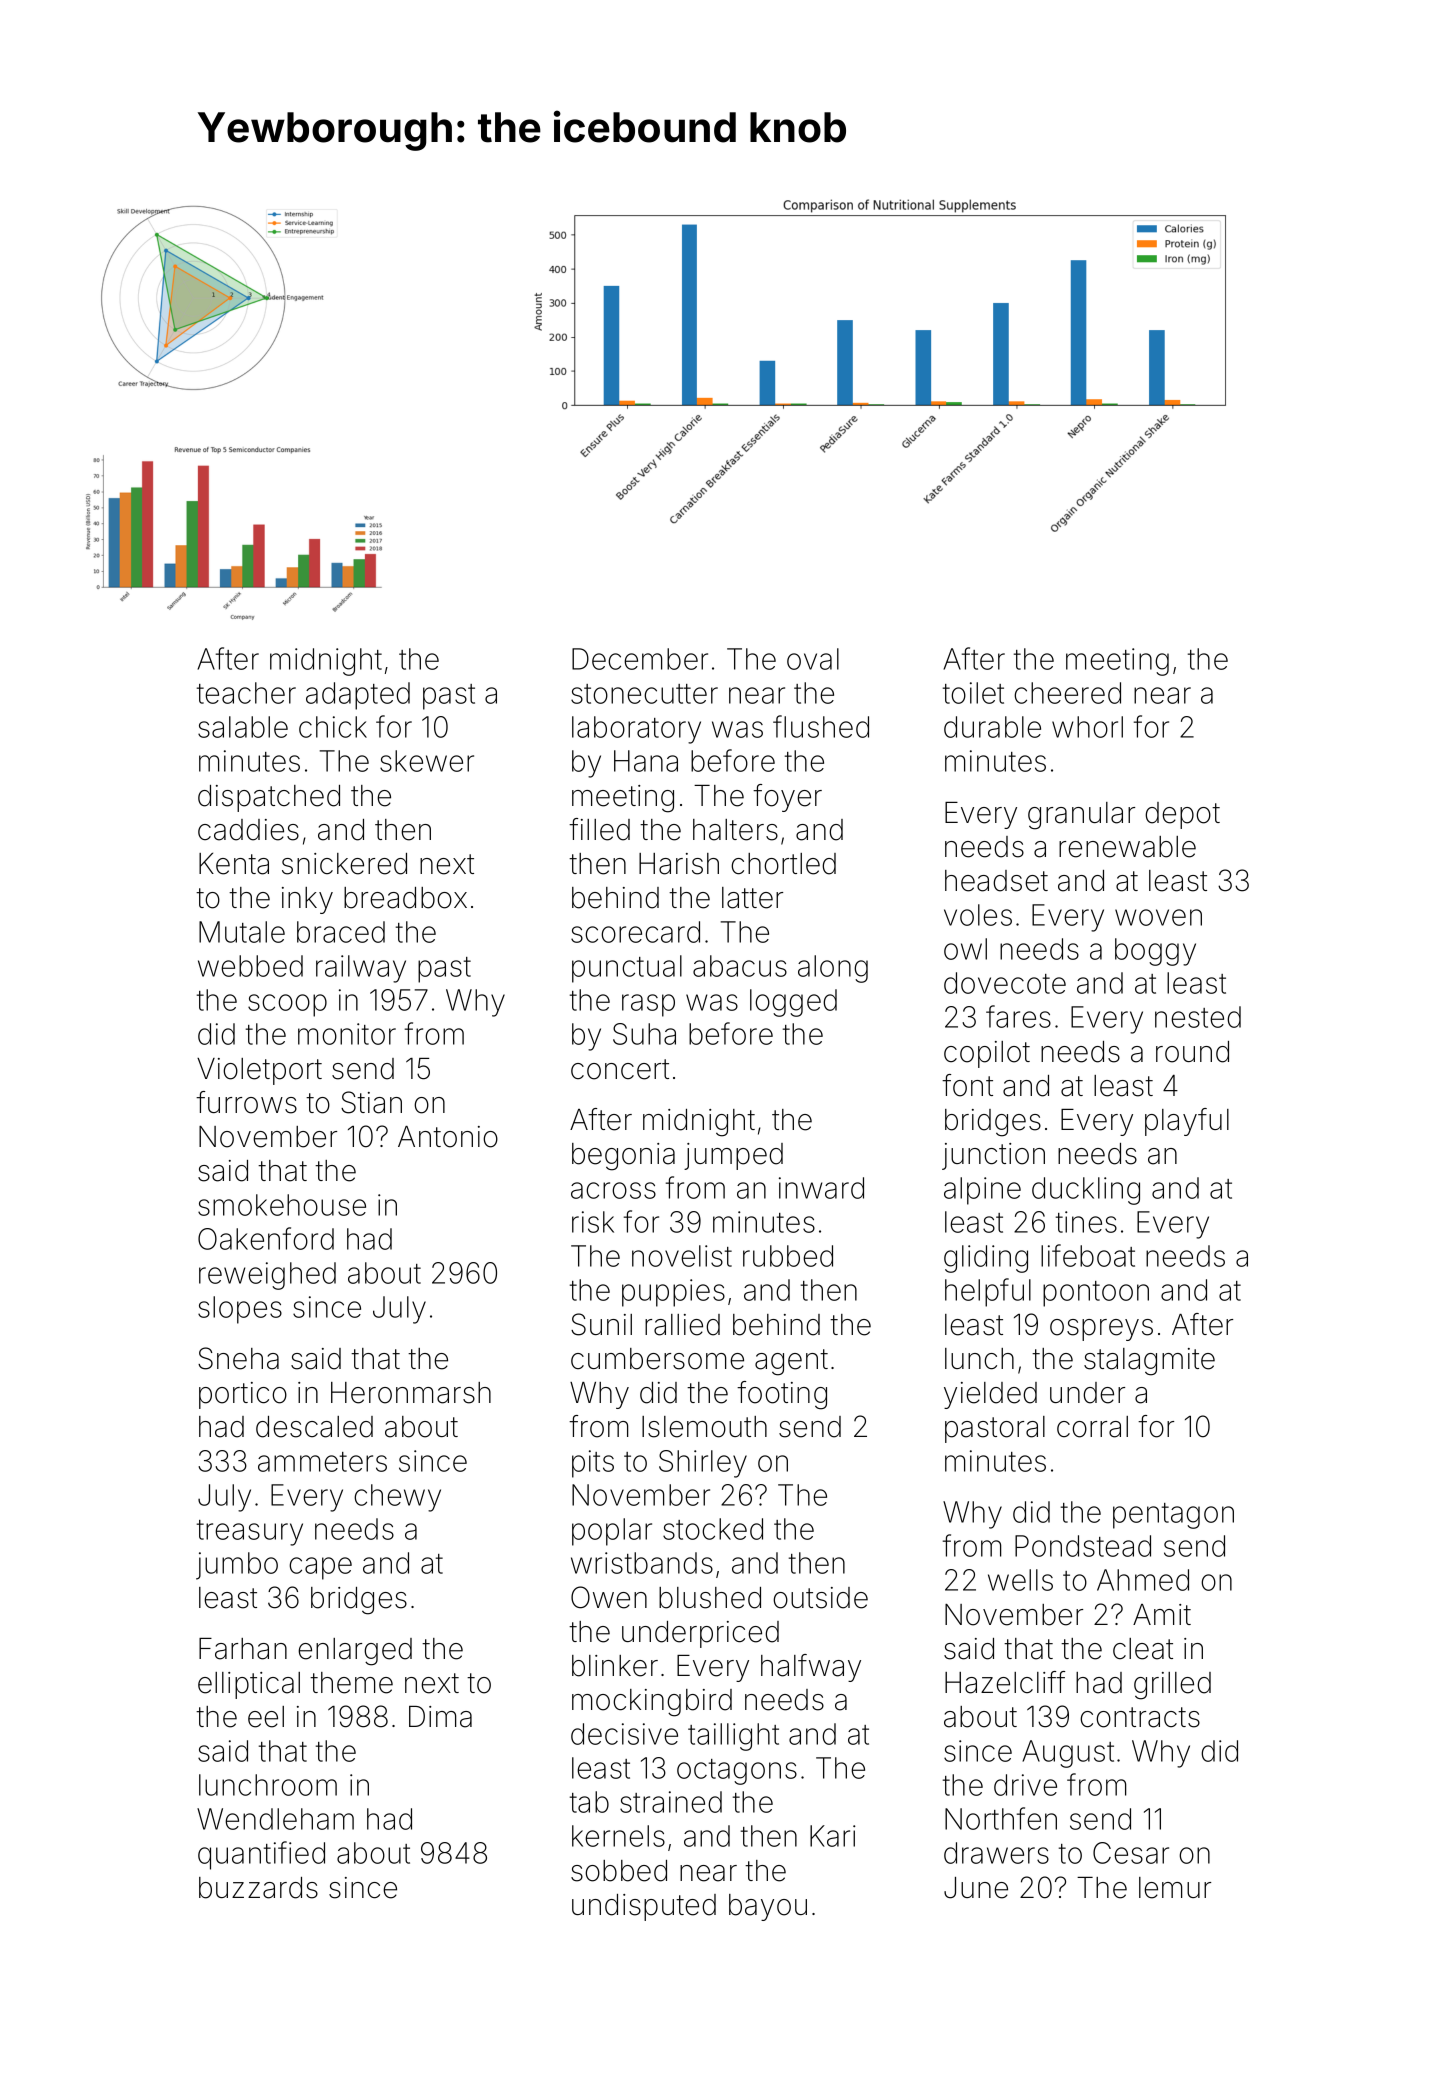 This image has width=1450, height=2100. Describe the element at coordinates (1155, 952) in the image. I see `boggy` at that location.
